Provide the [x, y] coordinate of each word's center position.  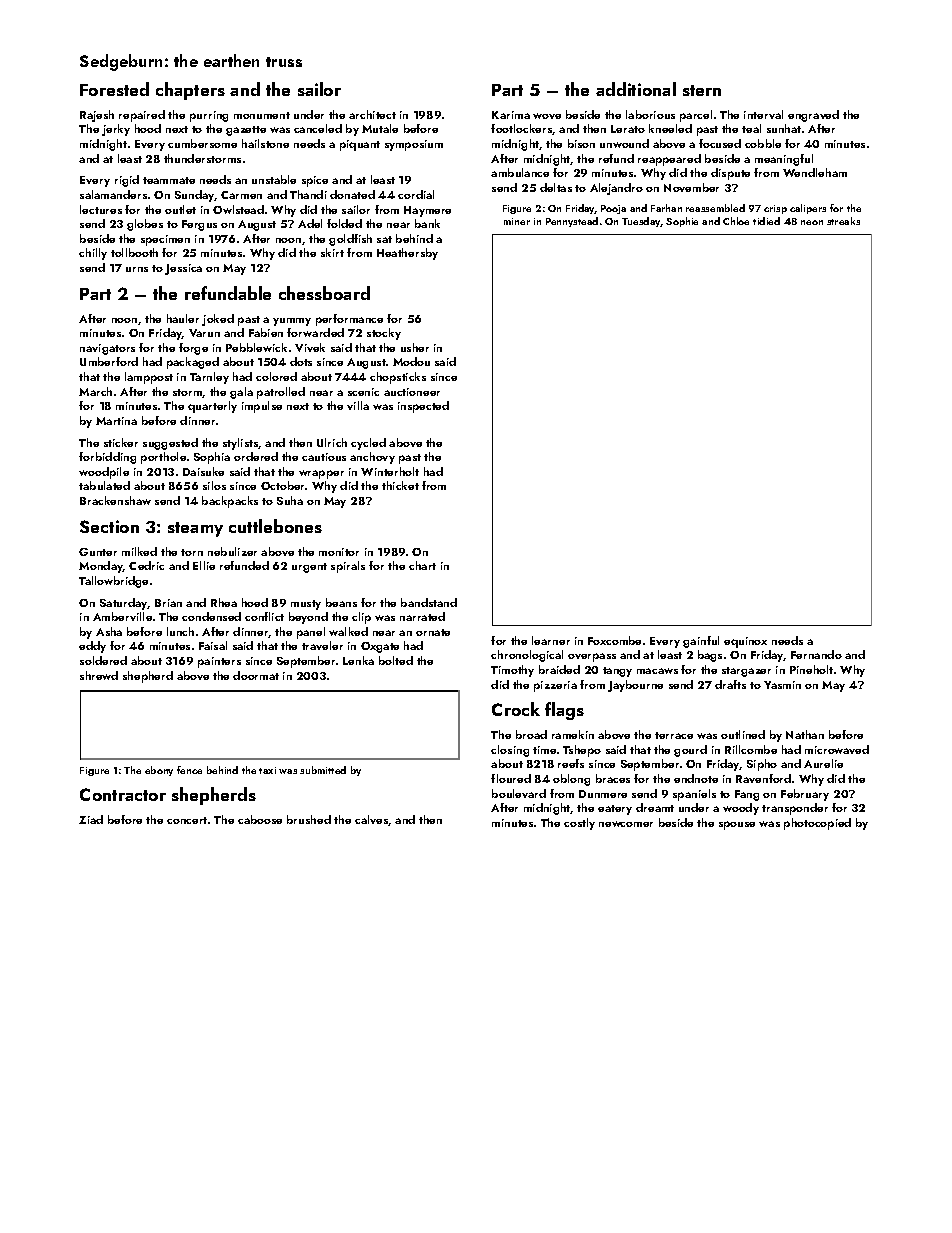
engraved [813, 116]
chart [422, 565]
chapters [190, 91]
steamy [195, 529]
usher [415, 347]
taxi [267, 770]
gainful [701, 642]
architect [372, 114]
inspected [423, 407]
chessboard [324, 293]
